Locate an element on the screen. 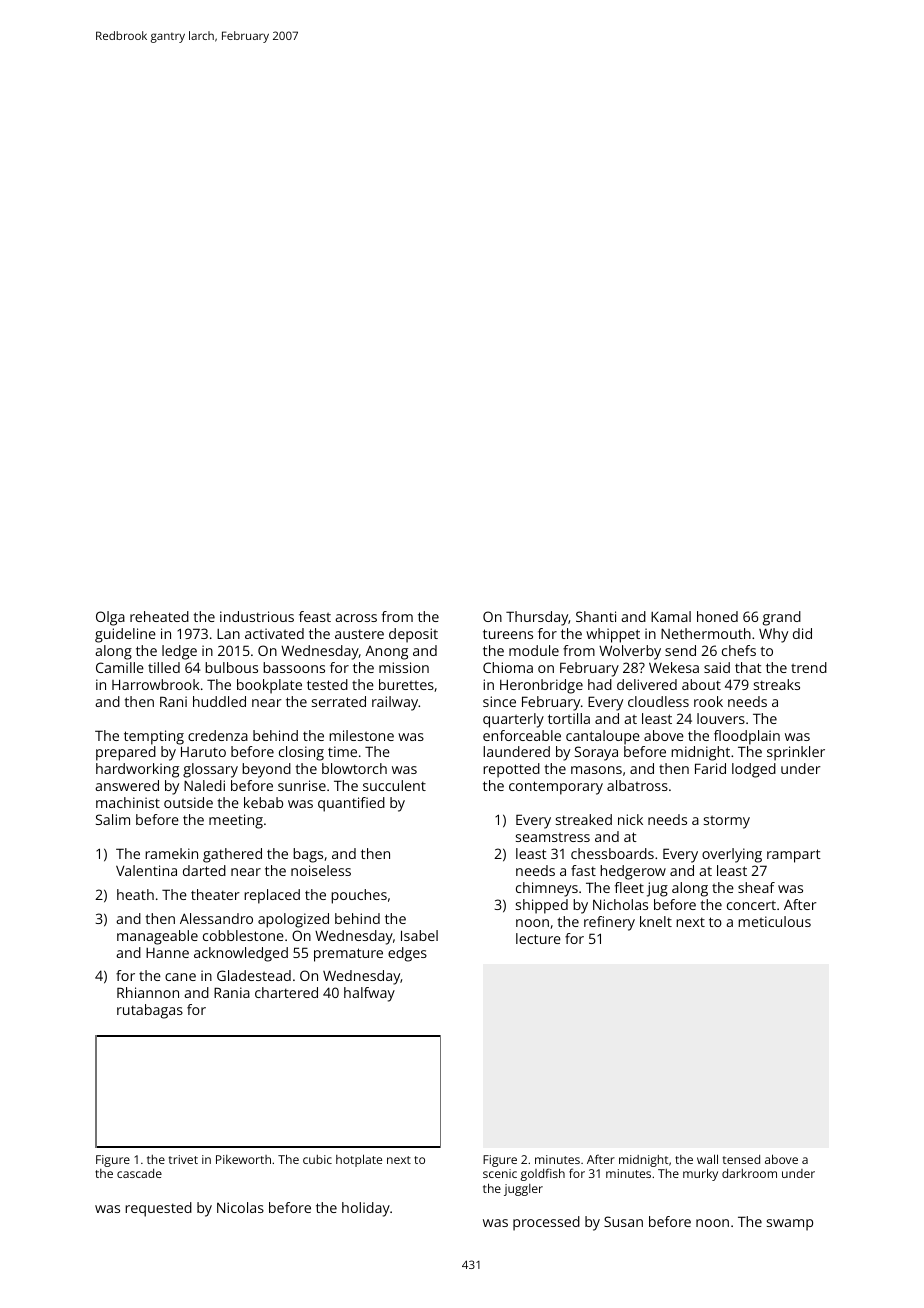 Image resolution: width=924 pixels, height=1308 pixels. grand is located at coordinates (782, 618).
